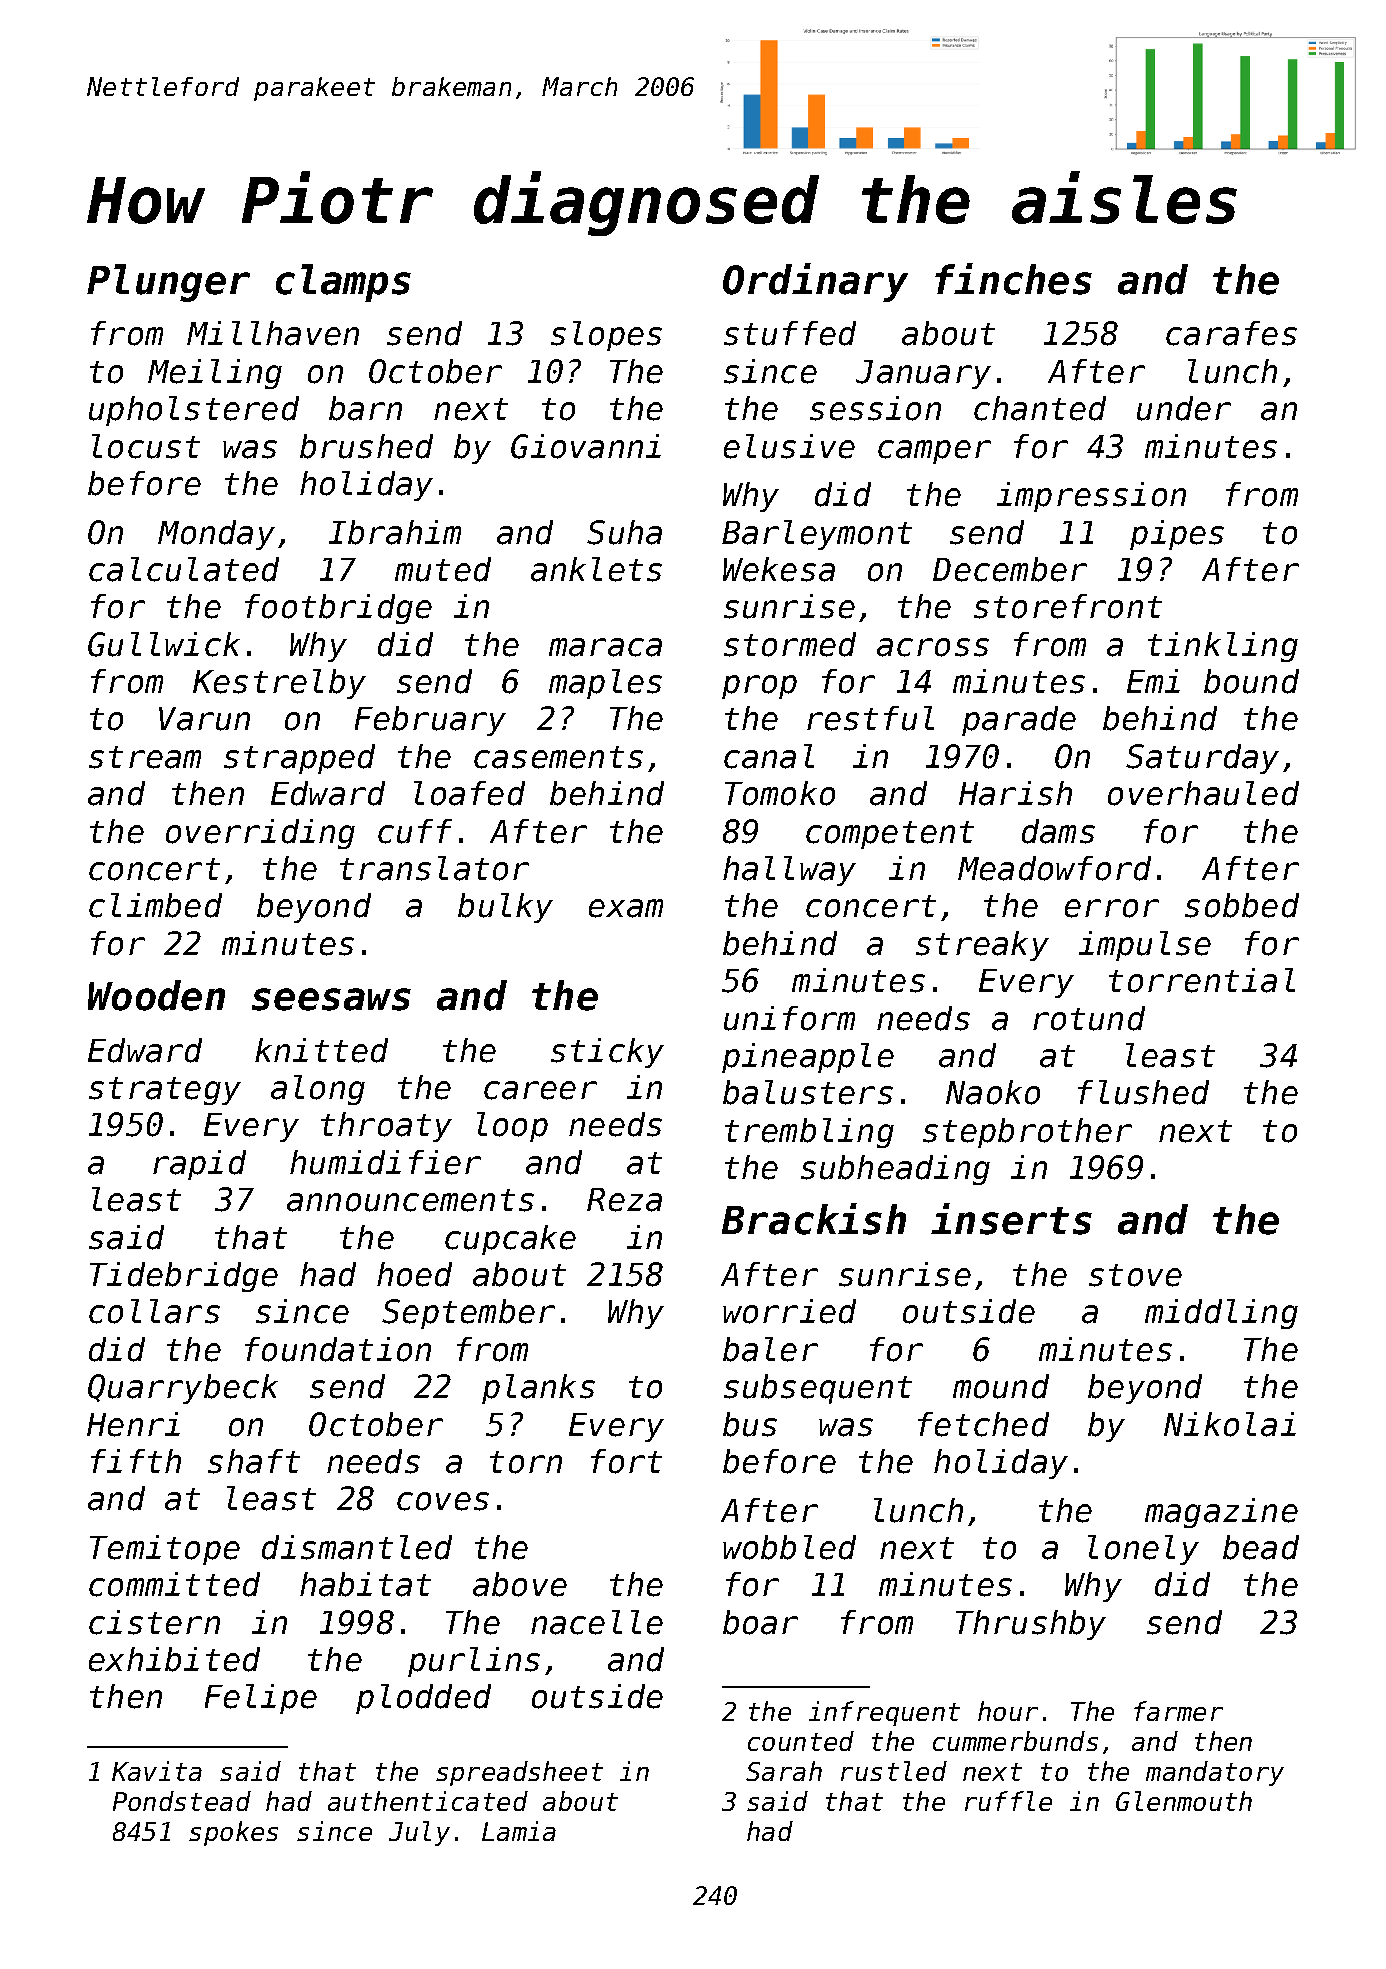  What do you see at coordinates (1251, 681) in the screenshot?
I see `bound` at bounding box center [1251, 681].
